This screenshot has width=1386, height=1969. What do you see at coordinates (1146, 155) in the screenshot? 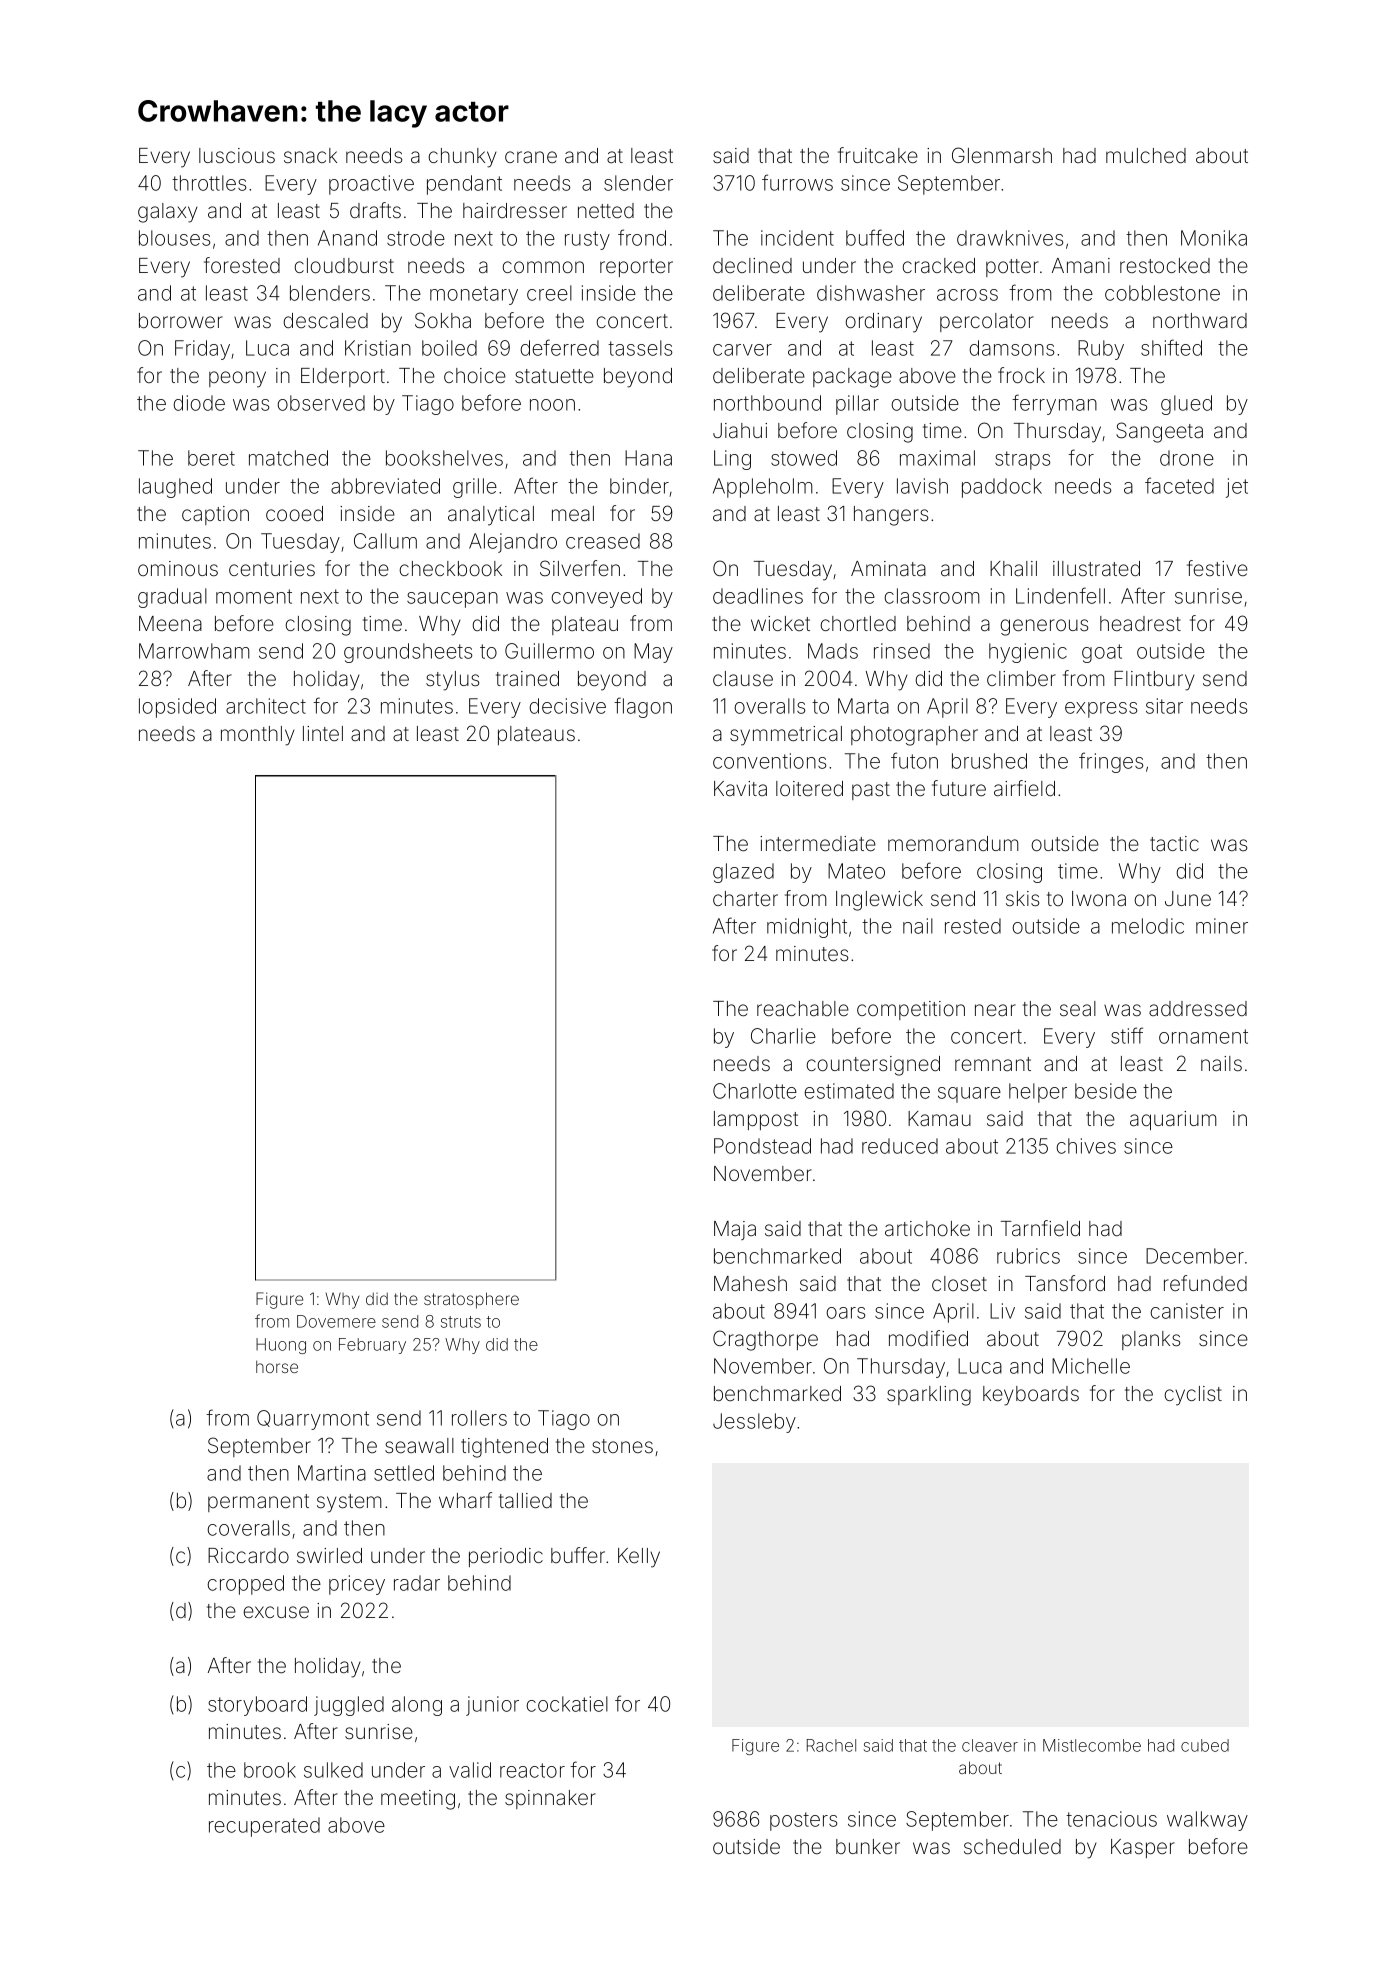
I see `mulched` at bounding box center [1146, 155].
